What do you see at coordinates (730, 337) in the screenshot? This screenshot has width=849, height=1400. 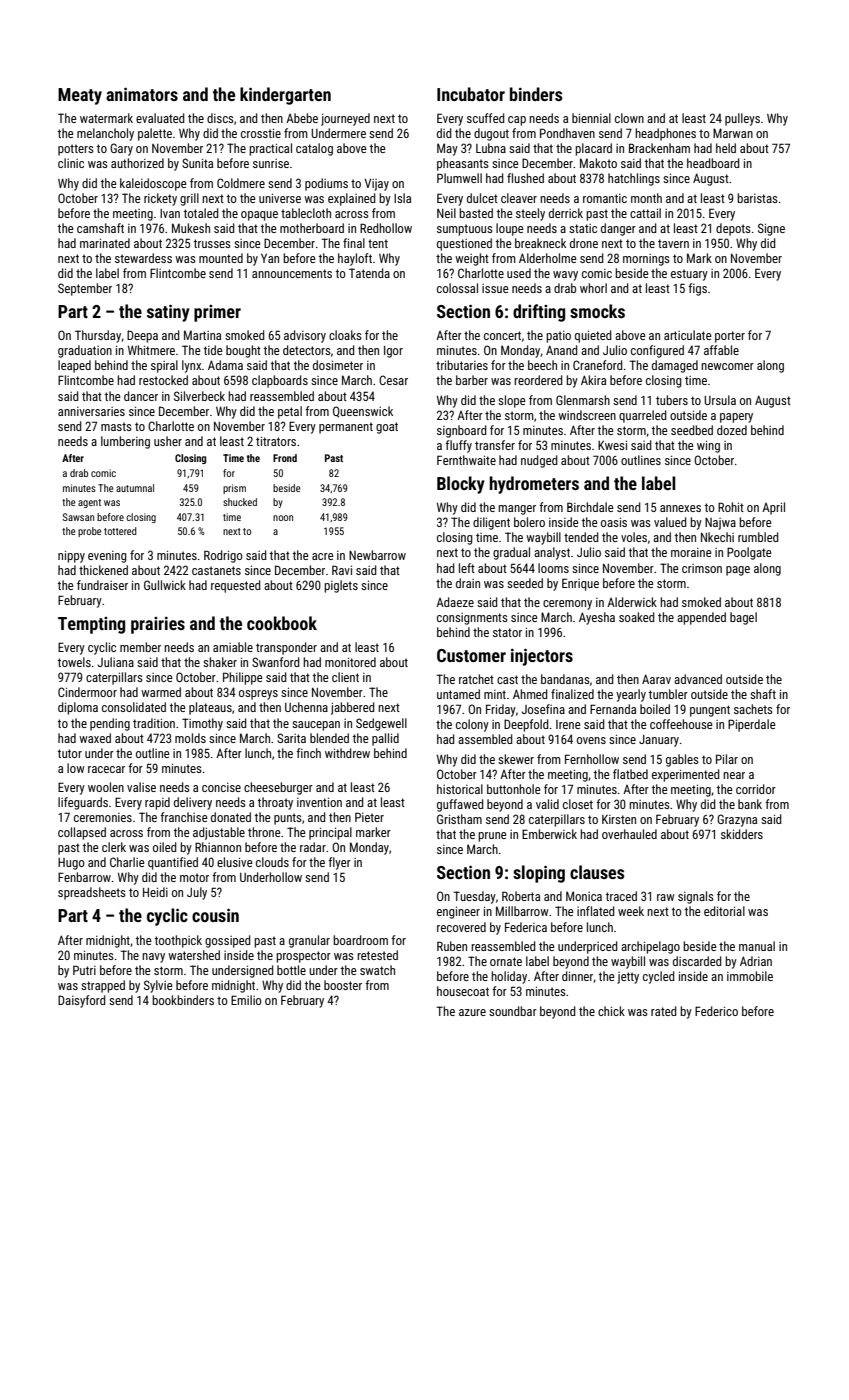 I see `porter` at bounding box center [730, 337].
